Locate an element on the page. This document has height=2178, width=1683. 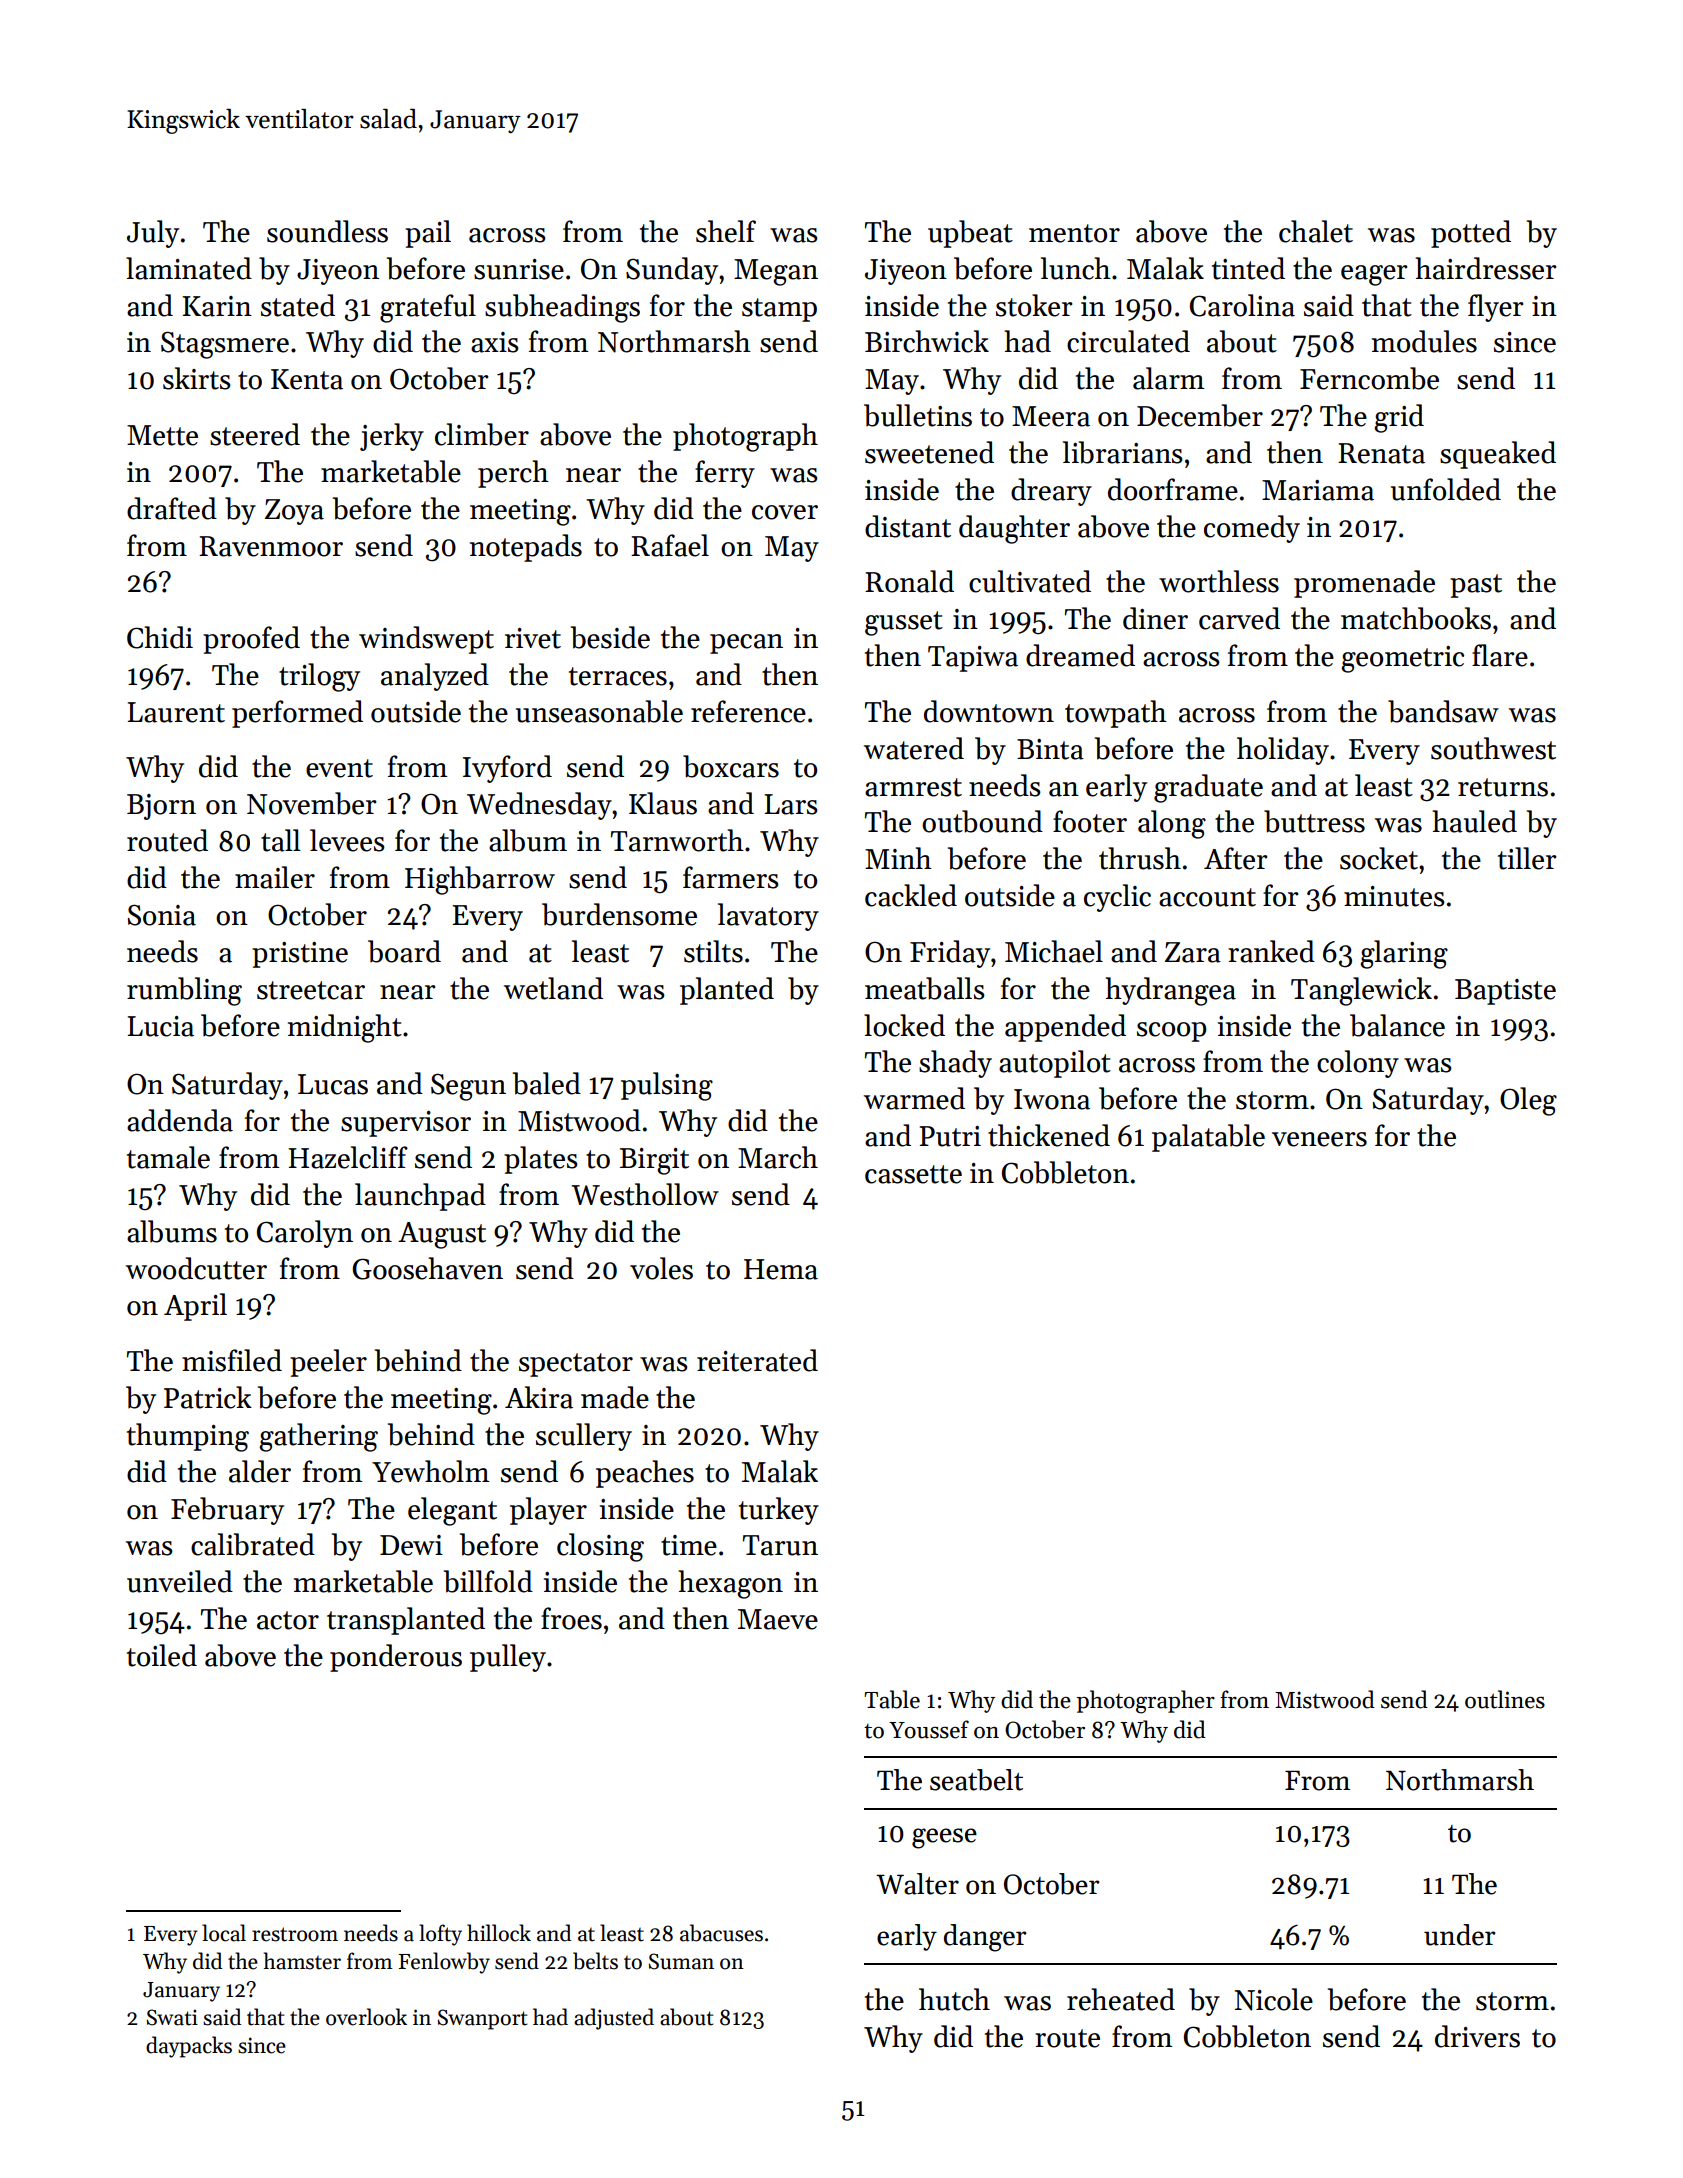
reiterated is located at coordinates (757, 1360).
